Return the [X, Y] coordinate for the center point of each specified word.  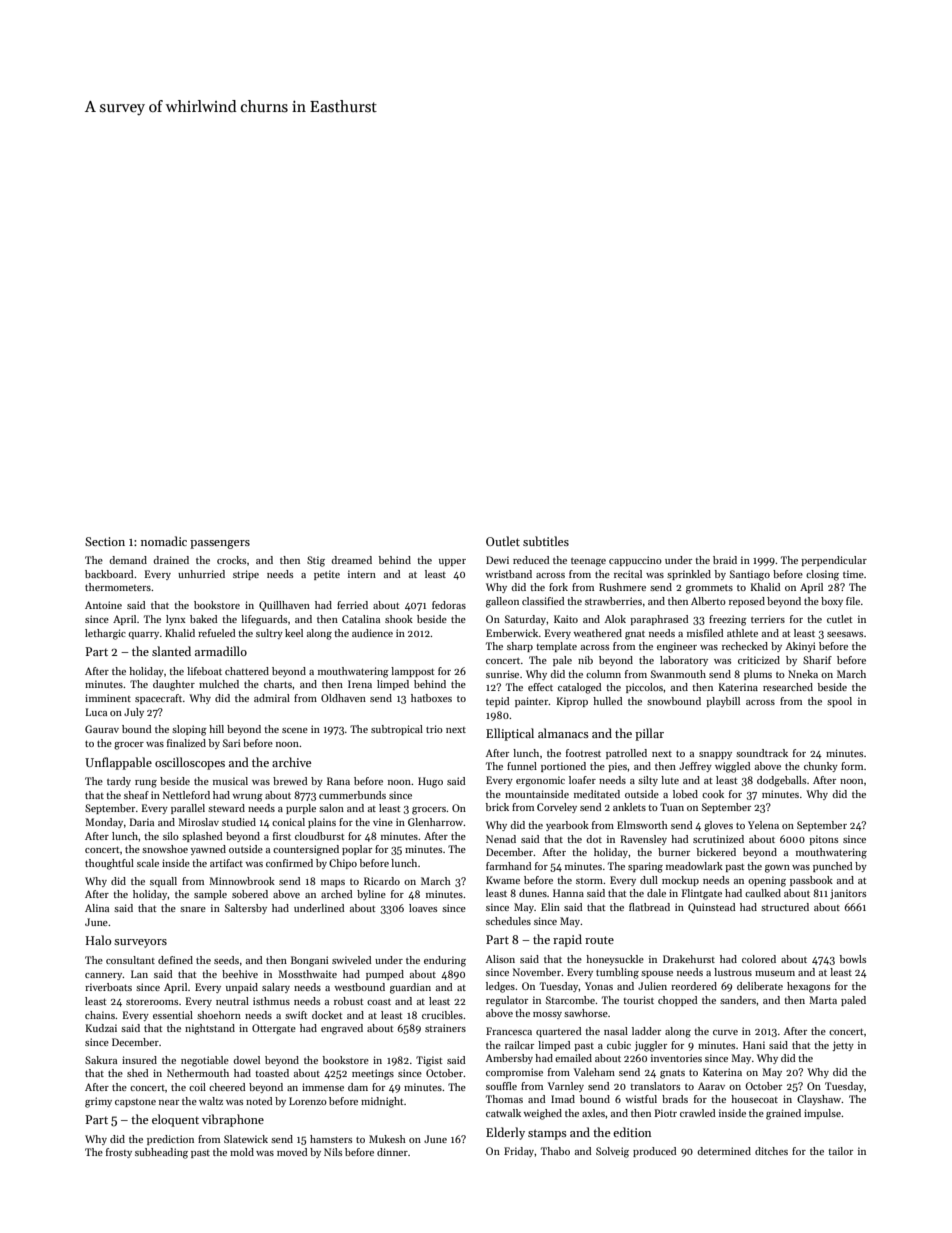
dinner [392, 1152]
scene [295, 730]
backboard [109, 574]
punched [833, 867]
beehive [240, 974]
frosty [119, 1153]
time [853, 574]
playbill [723, 702]
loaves [423, 908]
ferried [352, 605]
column [603, 674]
